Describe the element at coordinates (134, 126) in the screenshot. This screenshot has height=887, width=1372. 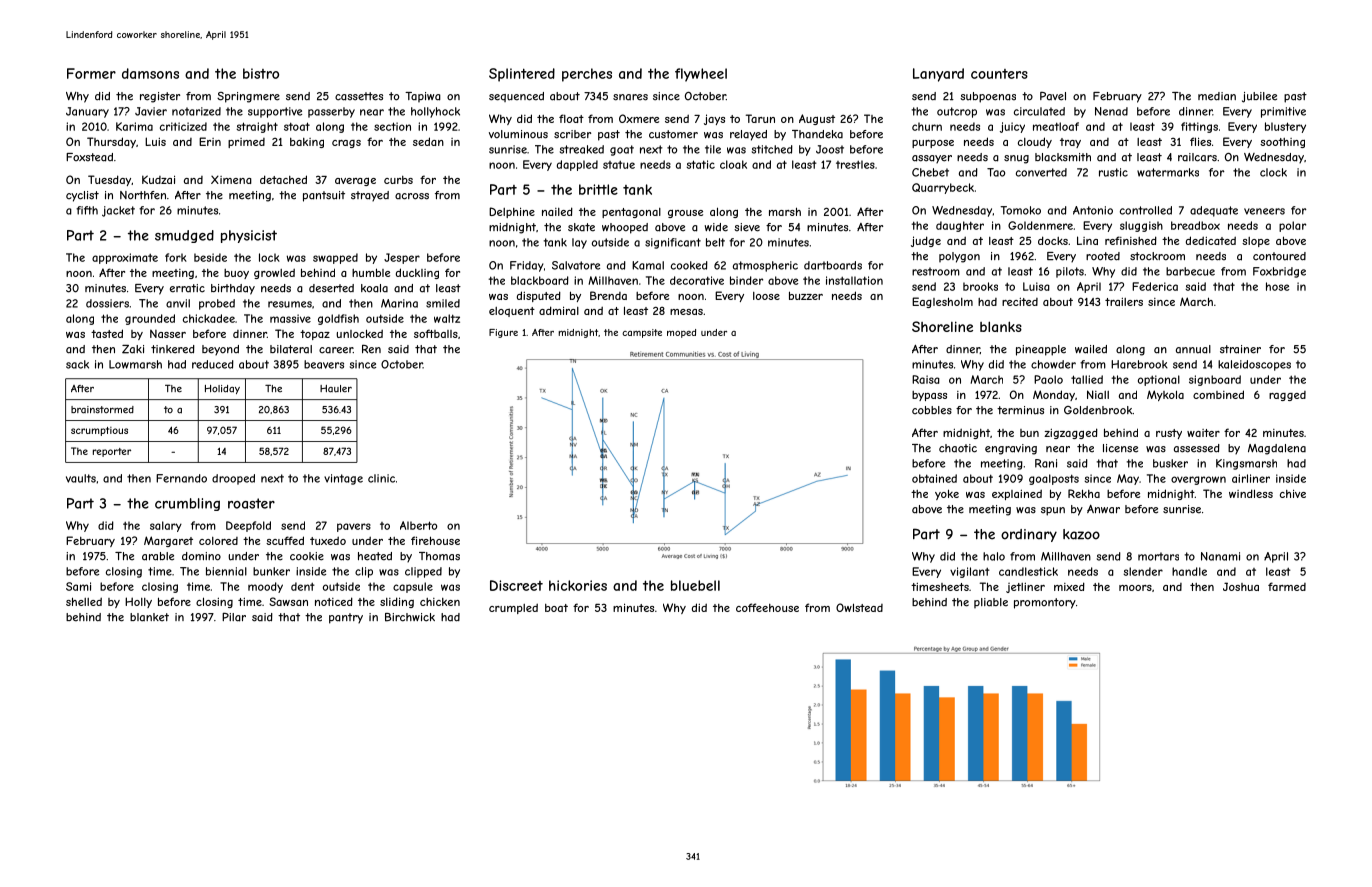
I see `Karima` at that location.
